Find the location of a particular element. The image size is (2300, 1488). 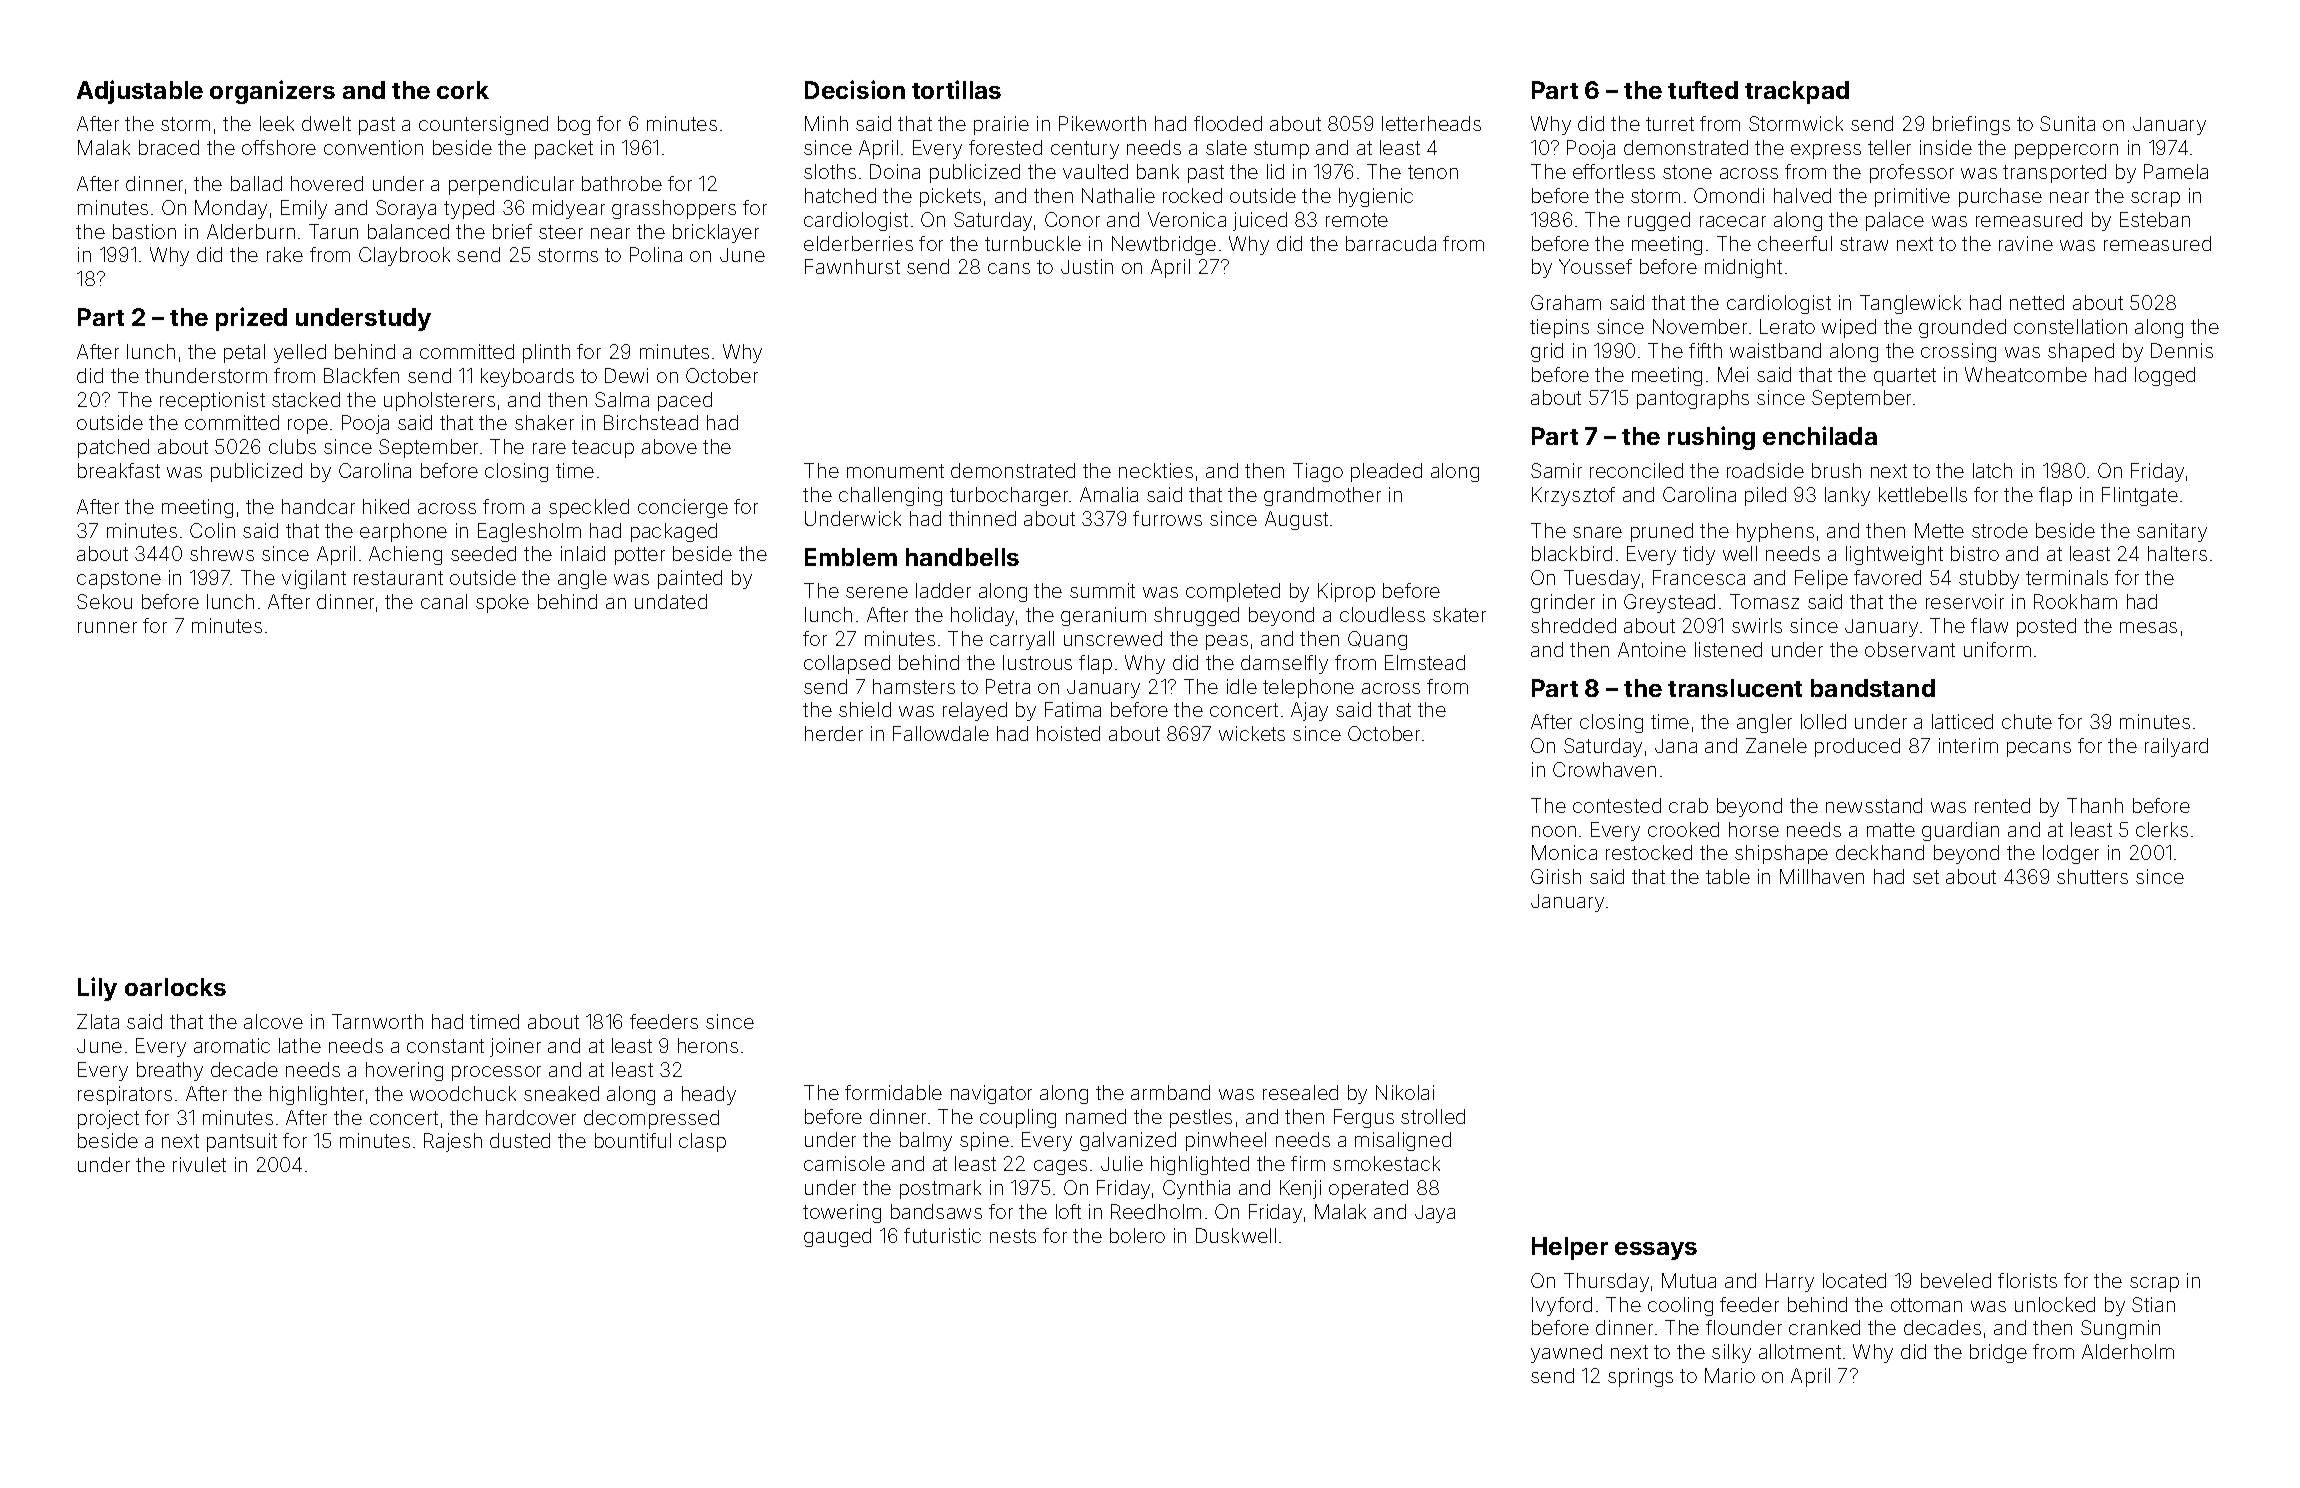

trackpad is located at coordinates (1797, 92).
